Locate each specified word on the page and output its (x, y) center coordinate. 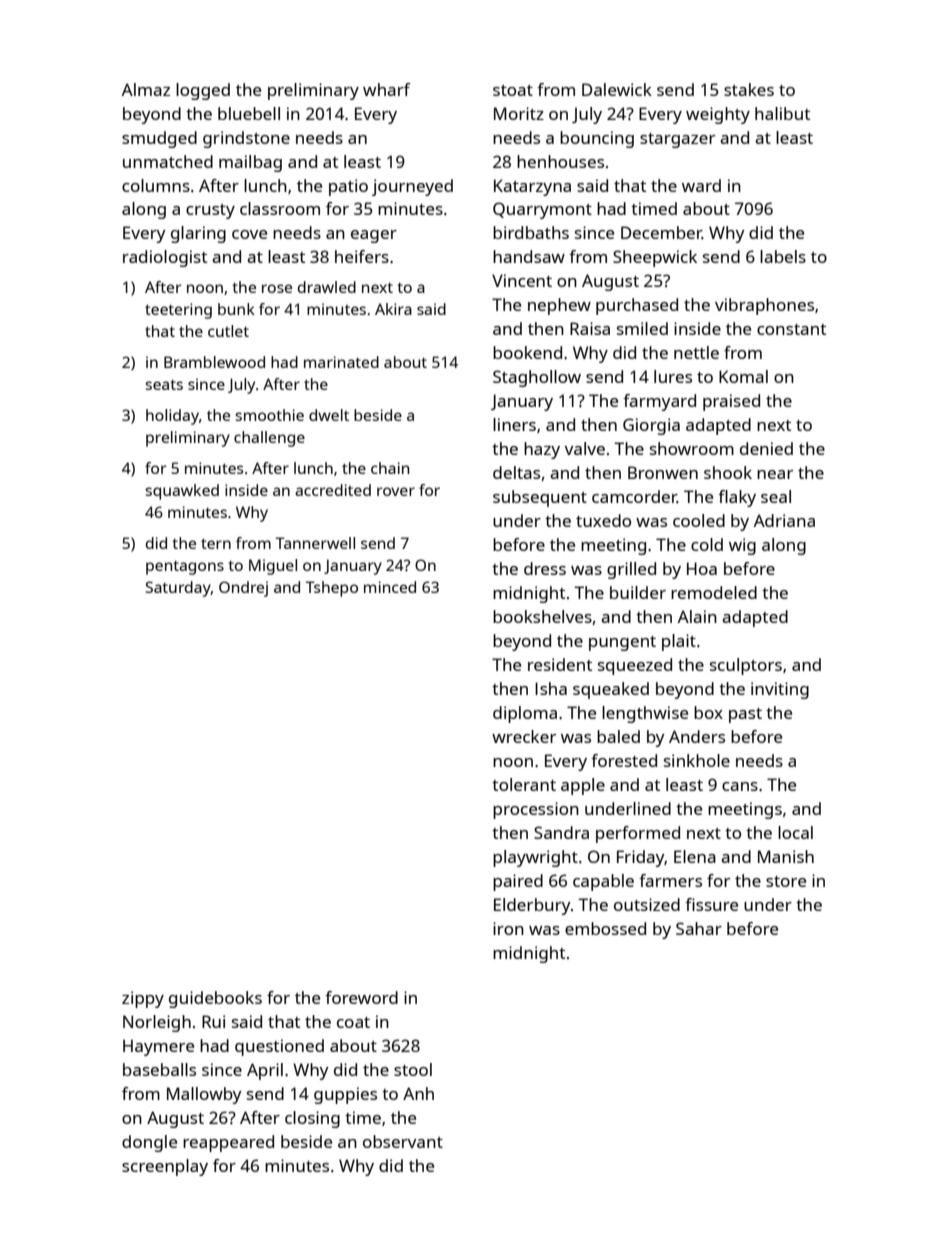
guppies (345, 1095)
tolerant (524, 784)
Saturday (178, 589)
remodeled (714, 592)
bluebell (249, 113)
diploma (525, 714)
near (775, 474)
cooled (699, 520)
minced (390, 587)
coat (353, 1022)
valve (585, 448)
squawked (182, 492)
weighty (718, 115)
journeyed (412, 187)
